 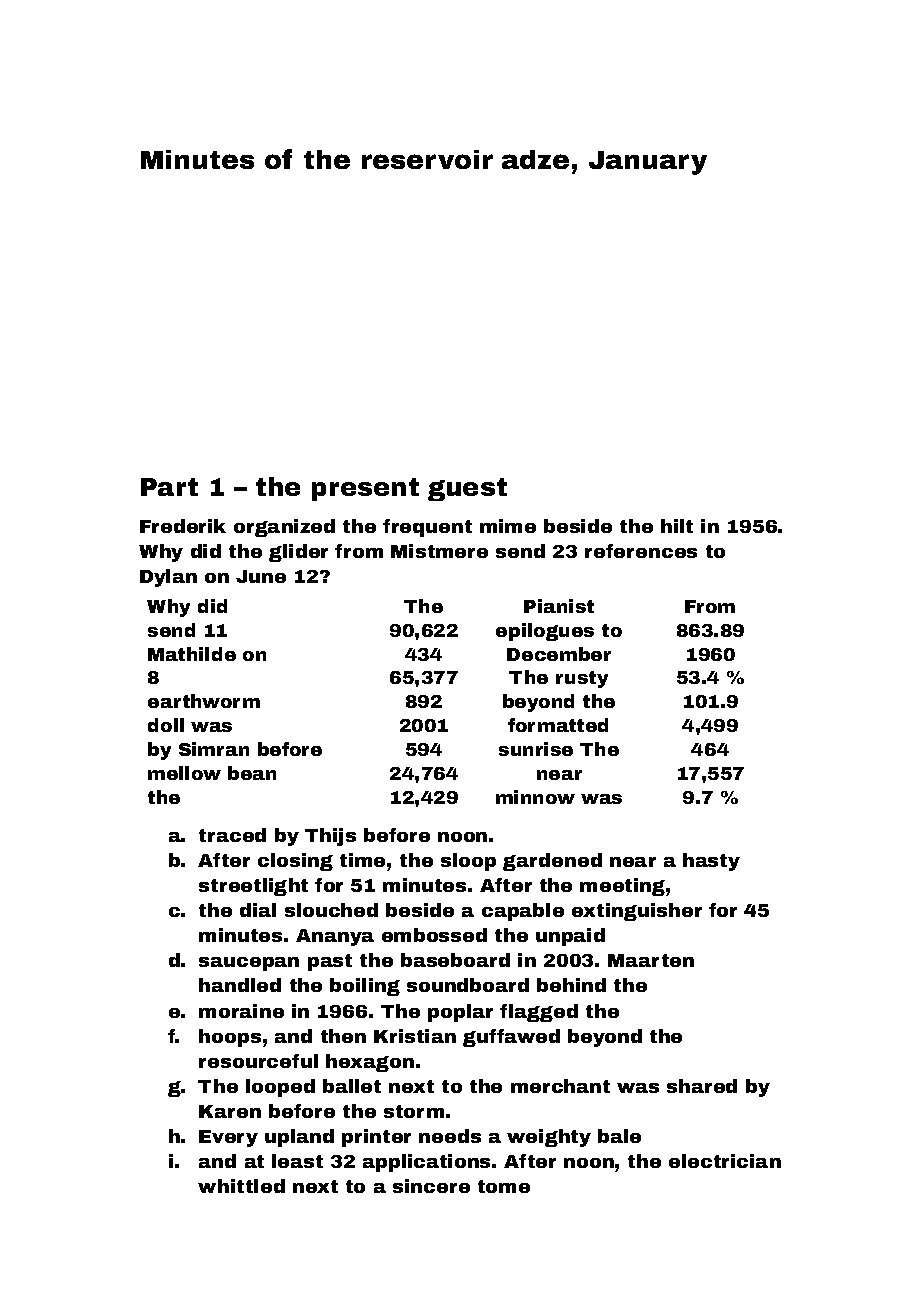 I want to click on present, so click(x=365, y=489).
